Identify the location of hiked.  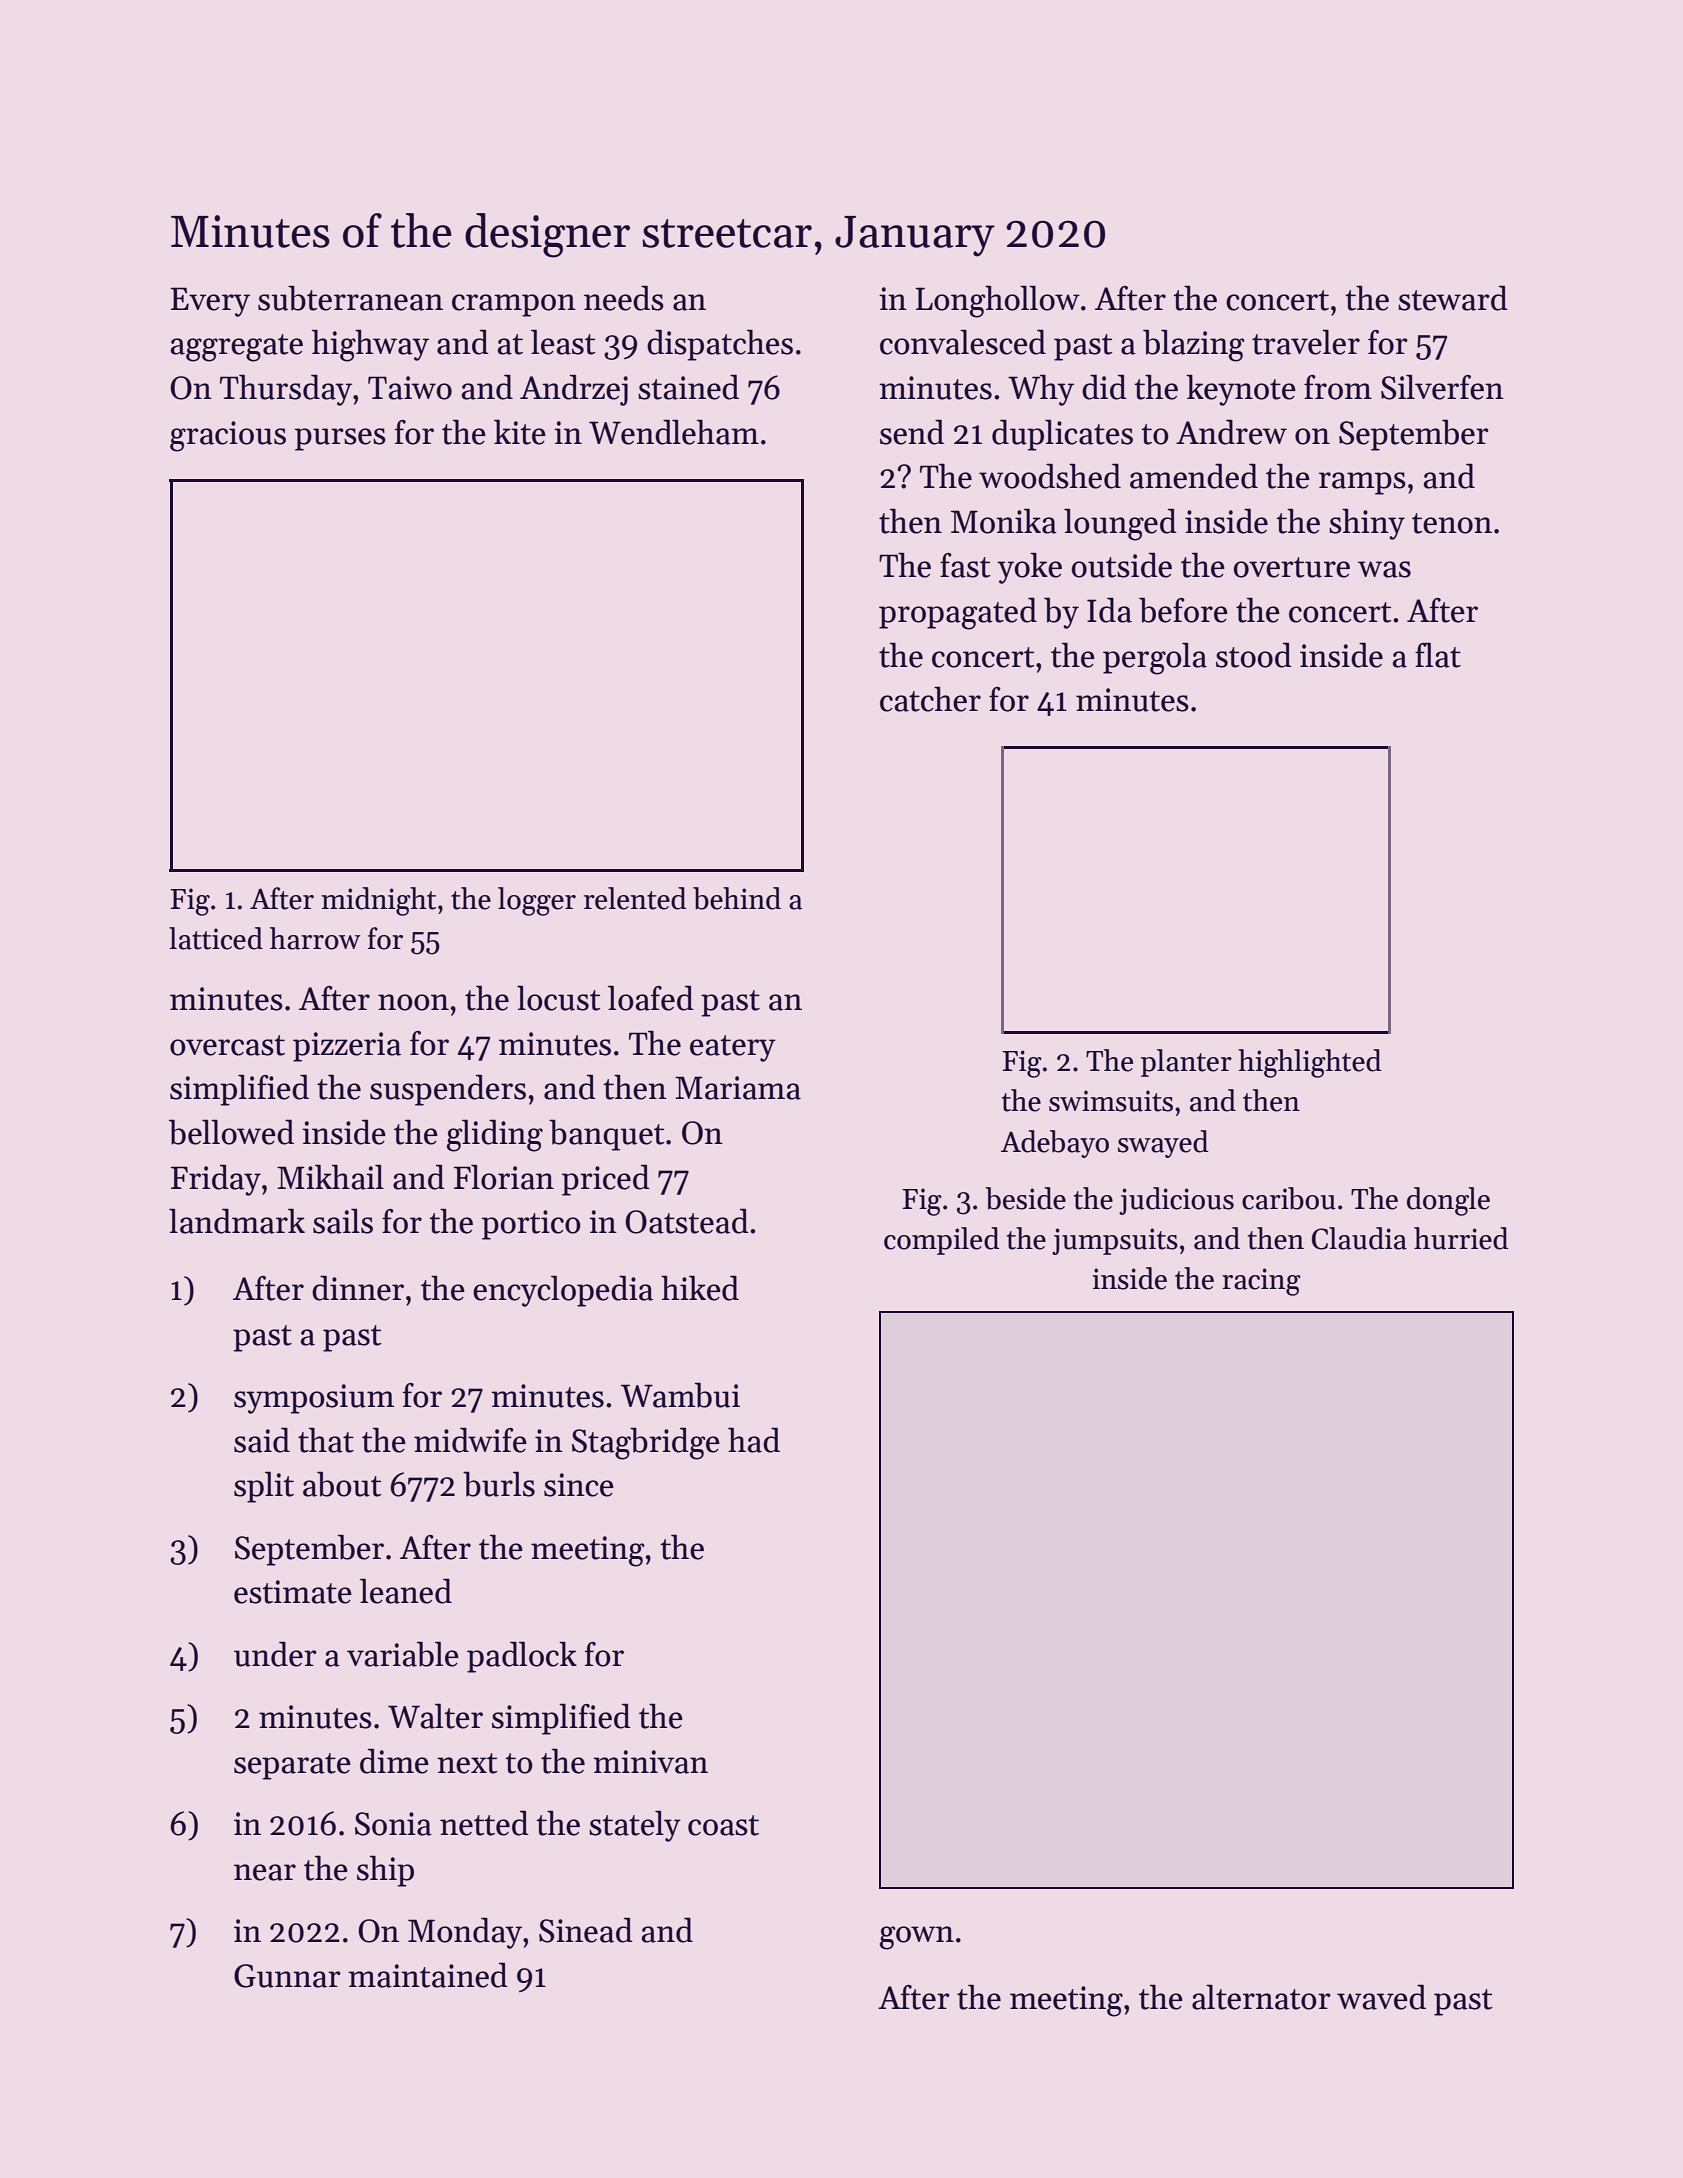
(700, 1288).
